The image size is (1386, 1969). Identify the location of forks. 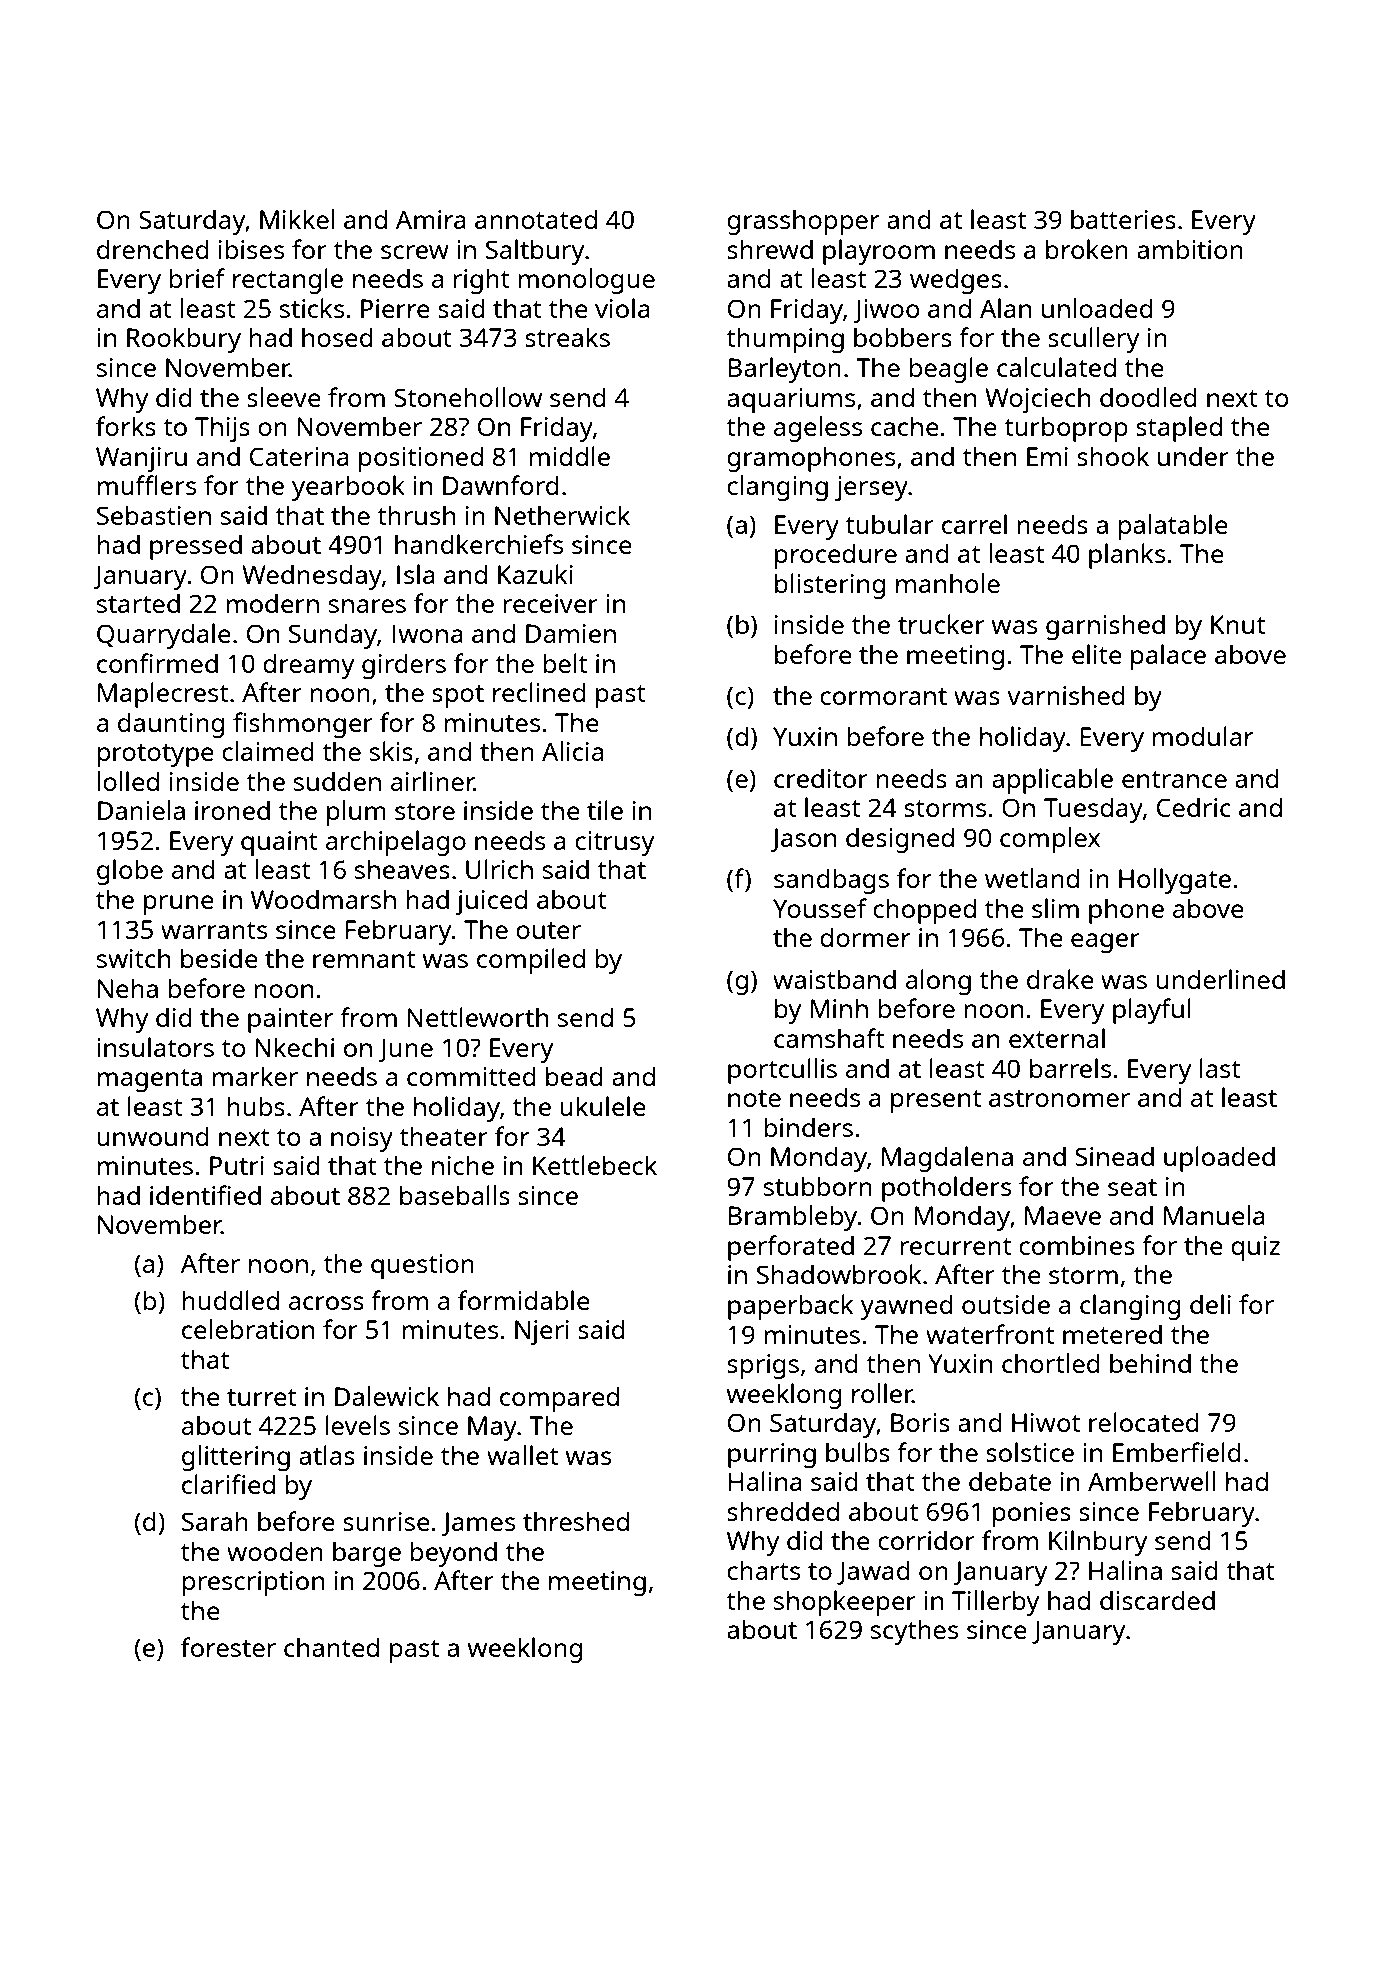
(126, 426).
